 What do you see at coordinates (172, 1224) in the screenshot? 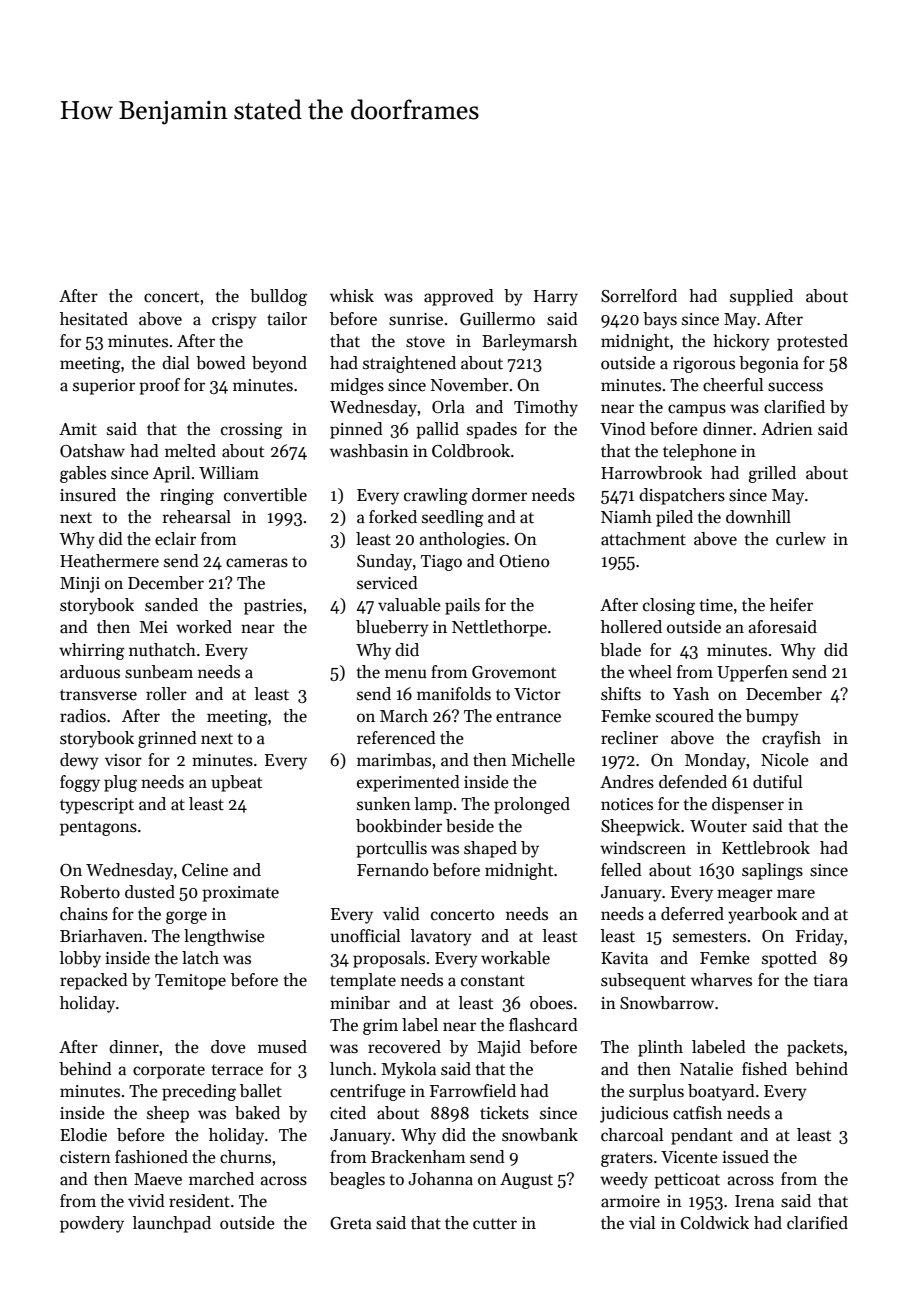
I see `launchpad` at bounding box center [172, 1224].
